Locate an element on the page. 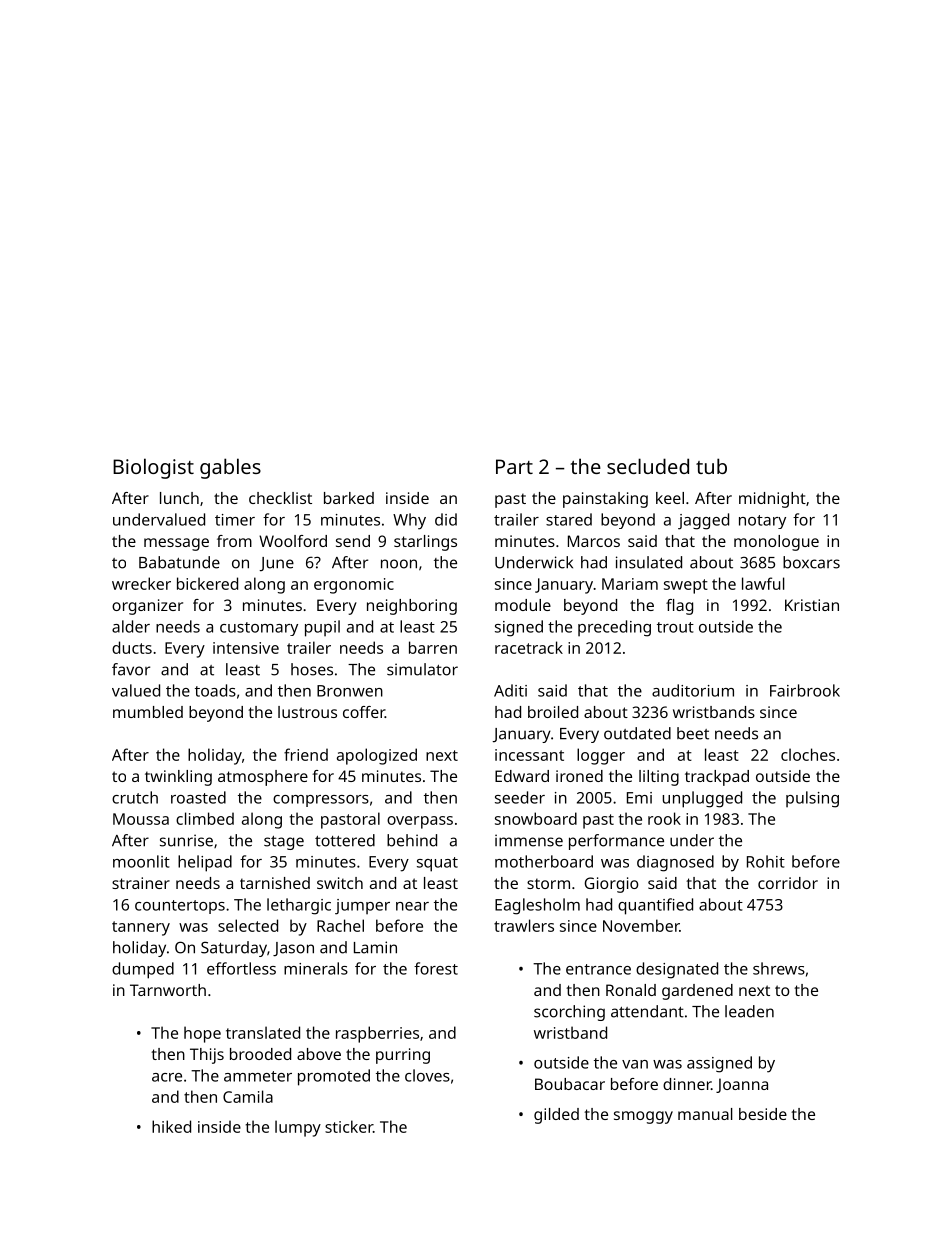 The width and height of the image is (952, 1233). Marcos is located at coordinates (594, 541).
